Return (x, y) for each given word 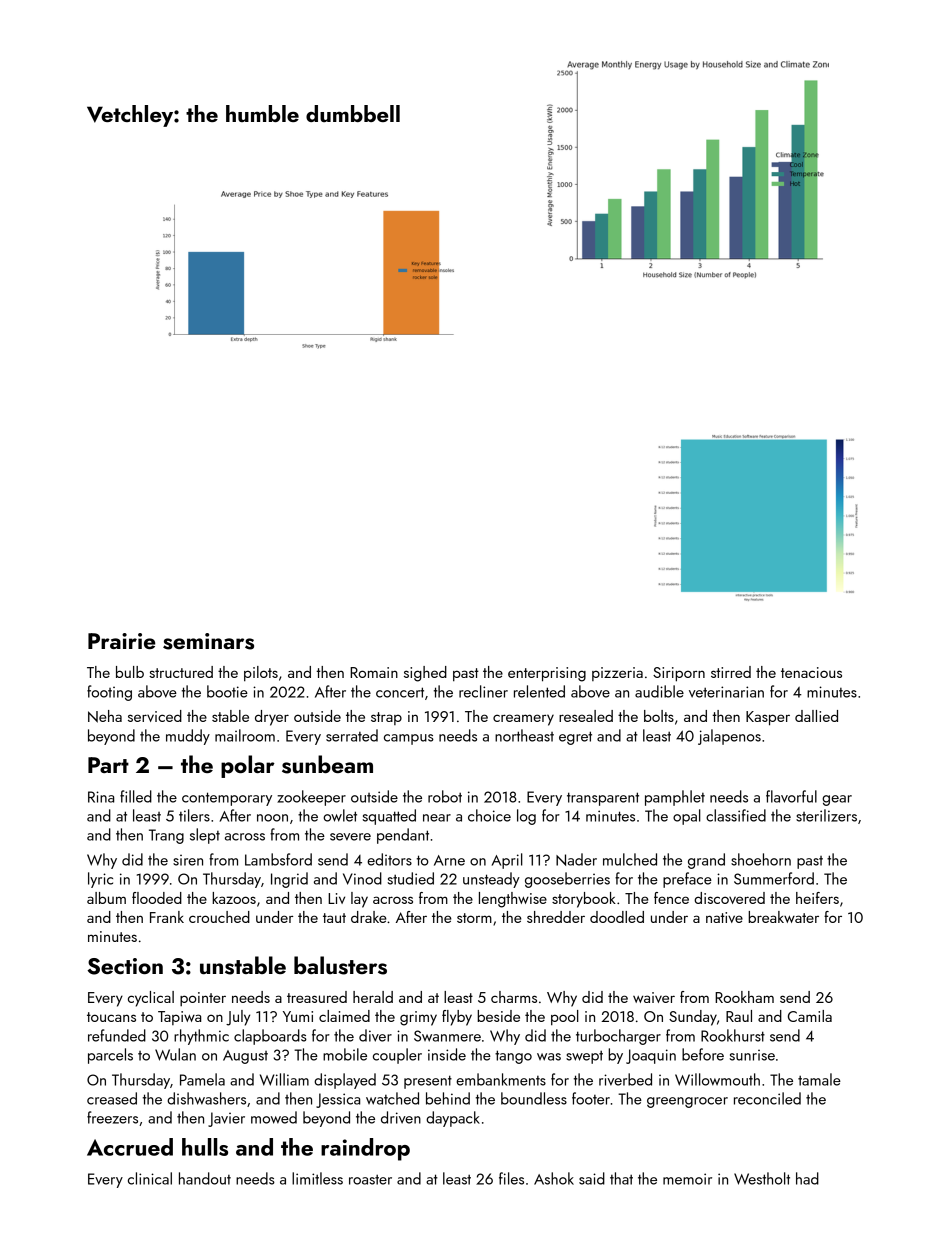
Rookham (744, 997)
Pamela (202, 1079)
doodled (617, 917)
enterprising (547, 674)
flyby (457, 1018)
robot (445, 796)
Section (125, 966)
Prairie (121, 641)
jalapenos (729, 737)
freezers (112, 1117)
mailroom (245, 735)
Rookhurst (733, 1035)
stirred (731, 672)
